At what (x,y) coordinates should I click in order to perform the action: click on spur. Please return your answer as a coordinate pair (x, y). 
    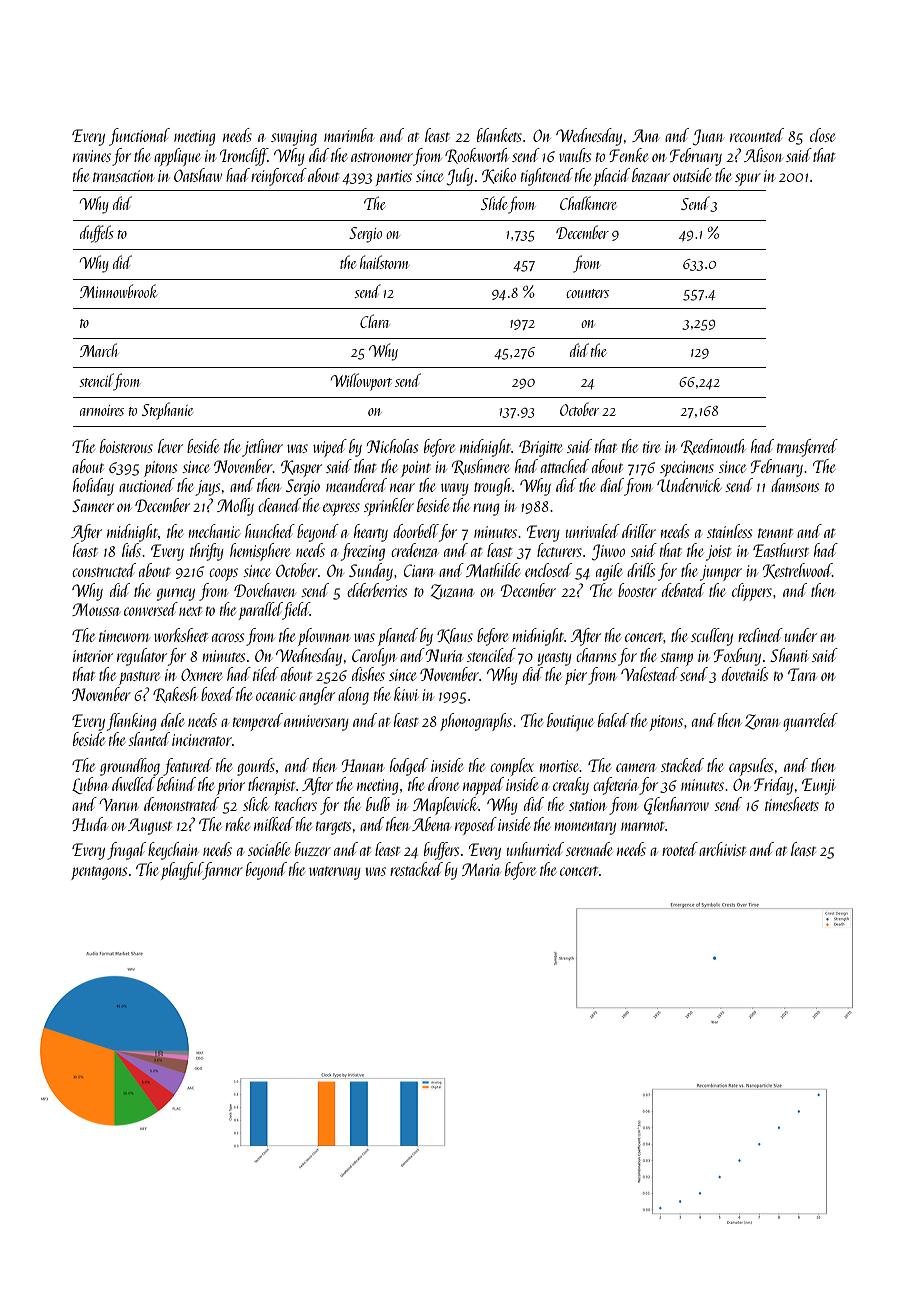
    Looking at the image, I should click on (748, 179).
